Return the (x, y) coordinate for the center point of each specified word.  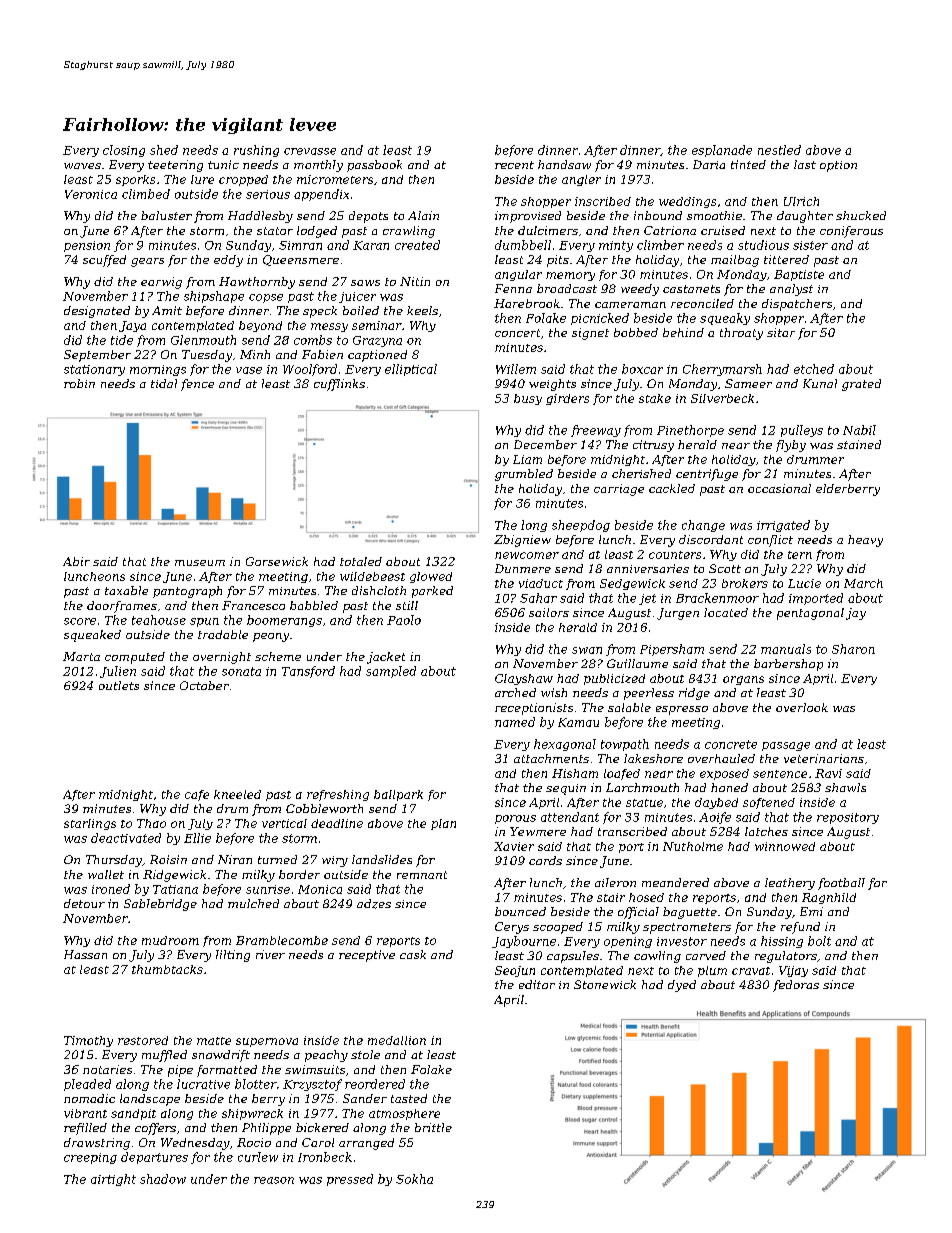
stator (275, 231)
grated (861, 385)
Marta (81, 656)
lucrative (203, 1084)
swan (587, 650)
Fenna (513, 288)
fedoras (796, 986)
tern (800, 555)
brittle (433, 1127)
